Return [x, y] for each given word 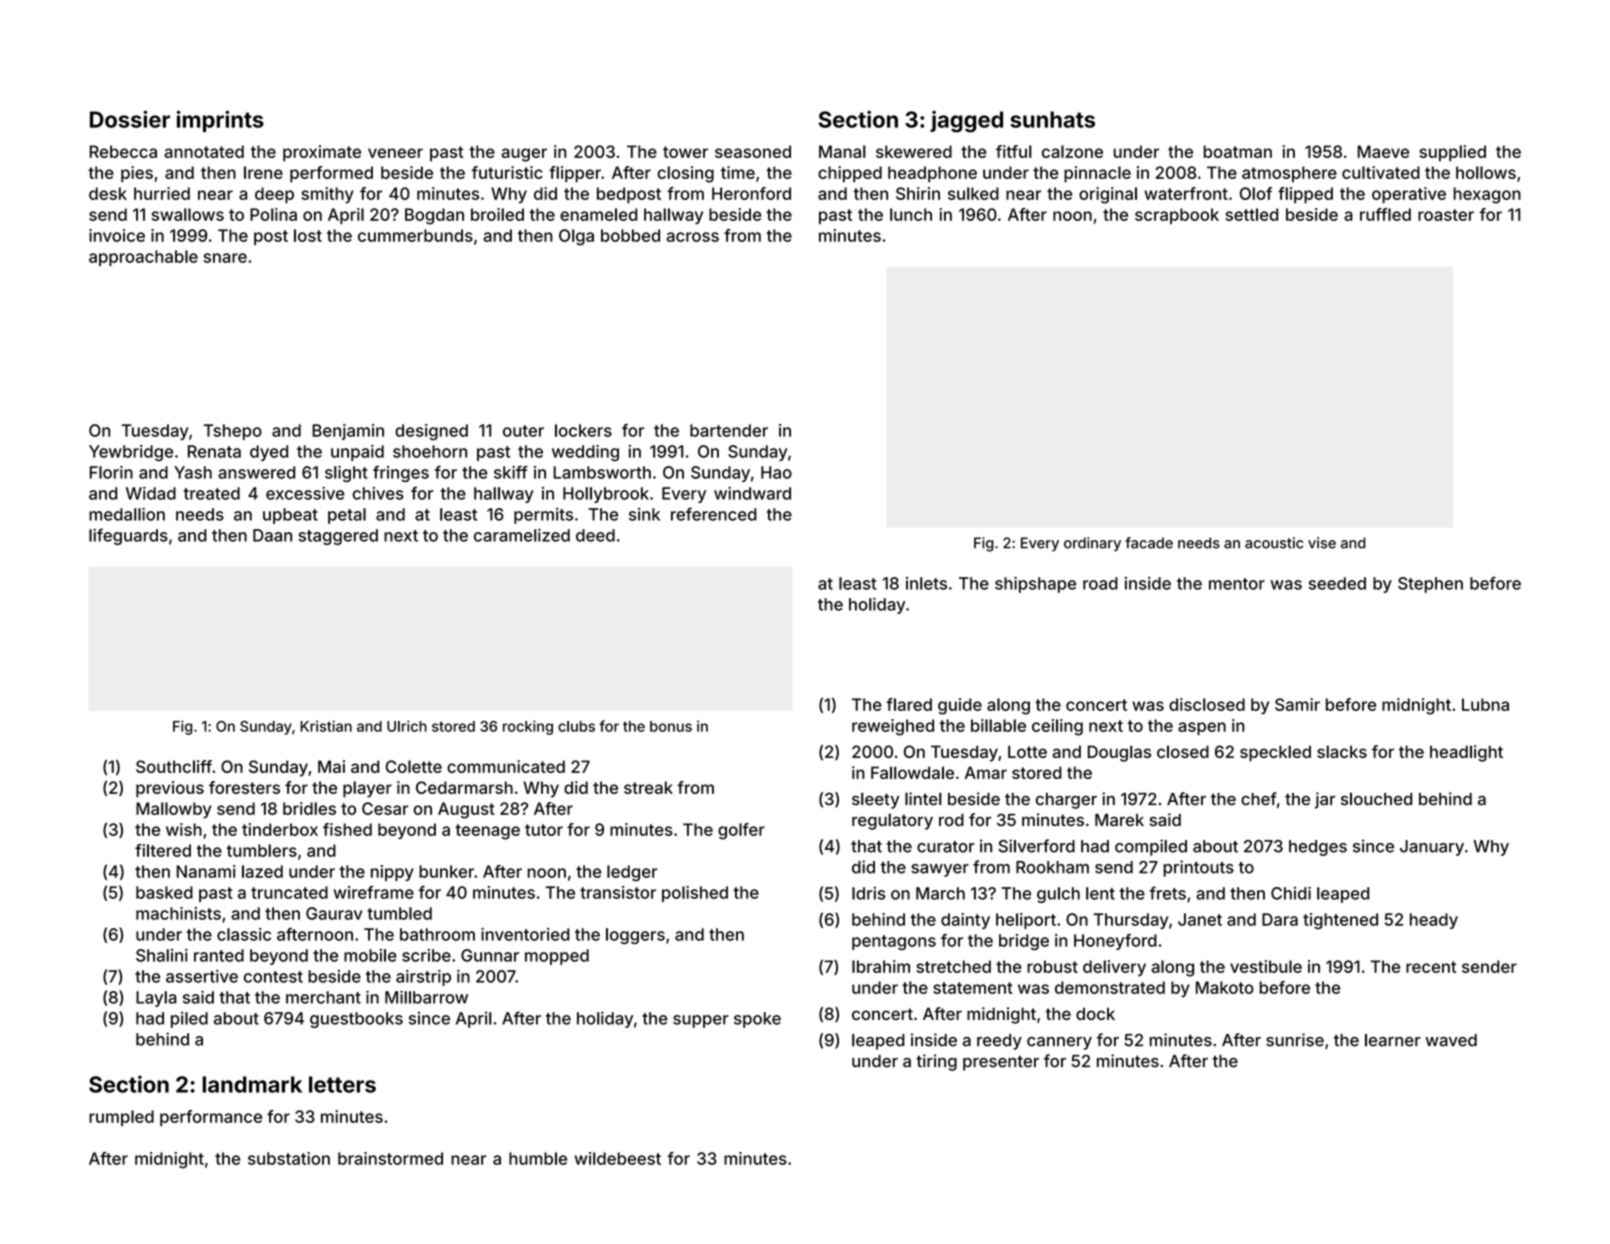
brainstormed [390, 1158]
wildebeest [618, 1158]
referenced [714, 514]
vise [1322, 543]
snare [225, 258]
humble [538, 1158]
